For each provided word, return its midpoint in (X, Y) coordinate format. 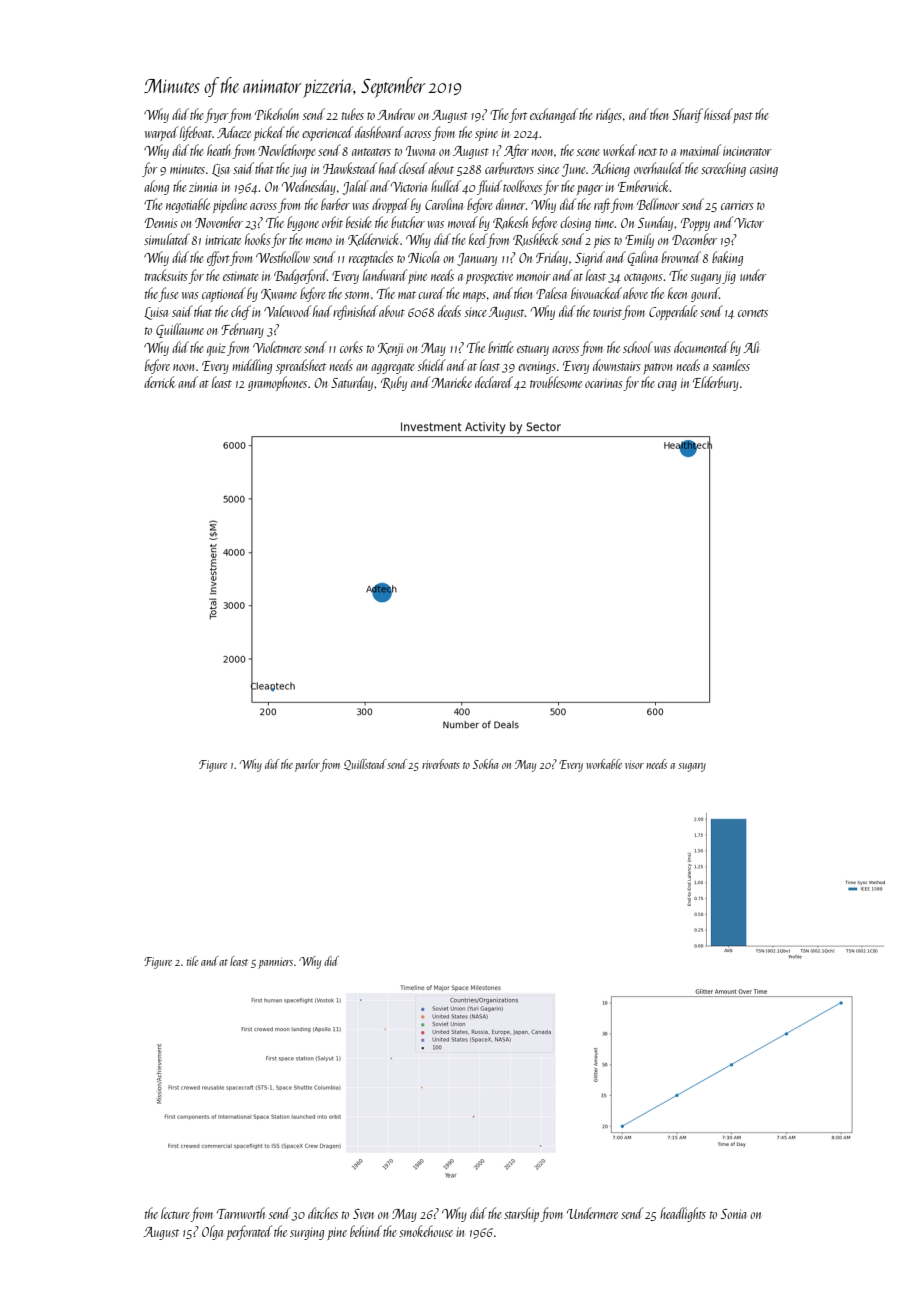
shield (432, 365)
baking (727, 258)
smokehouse (426, 1231)
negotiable (188, 205)
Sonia (734, 1214)
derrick (160, 382)
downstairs (617, 365)
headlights (683, 1214)
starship (521, 1214)
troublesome (556, 382)
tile (192, 961)
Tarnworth (241, 1213)
